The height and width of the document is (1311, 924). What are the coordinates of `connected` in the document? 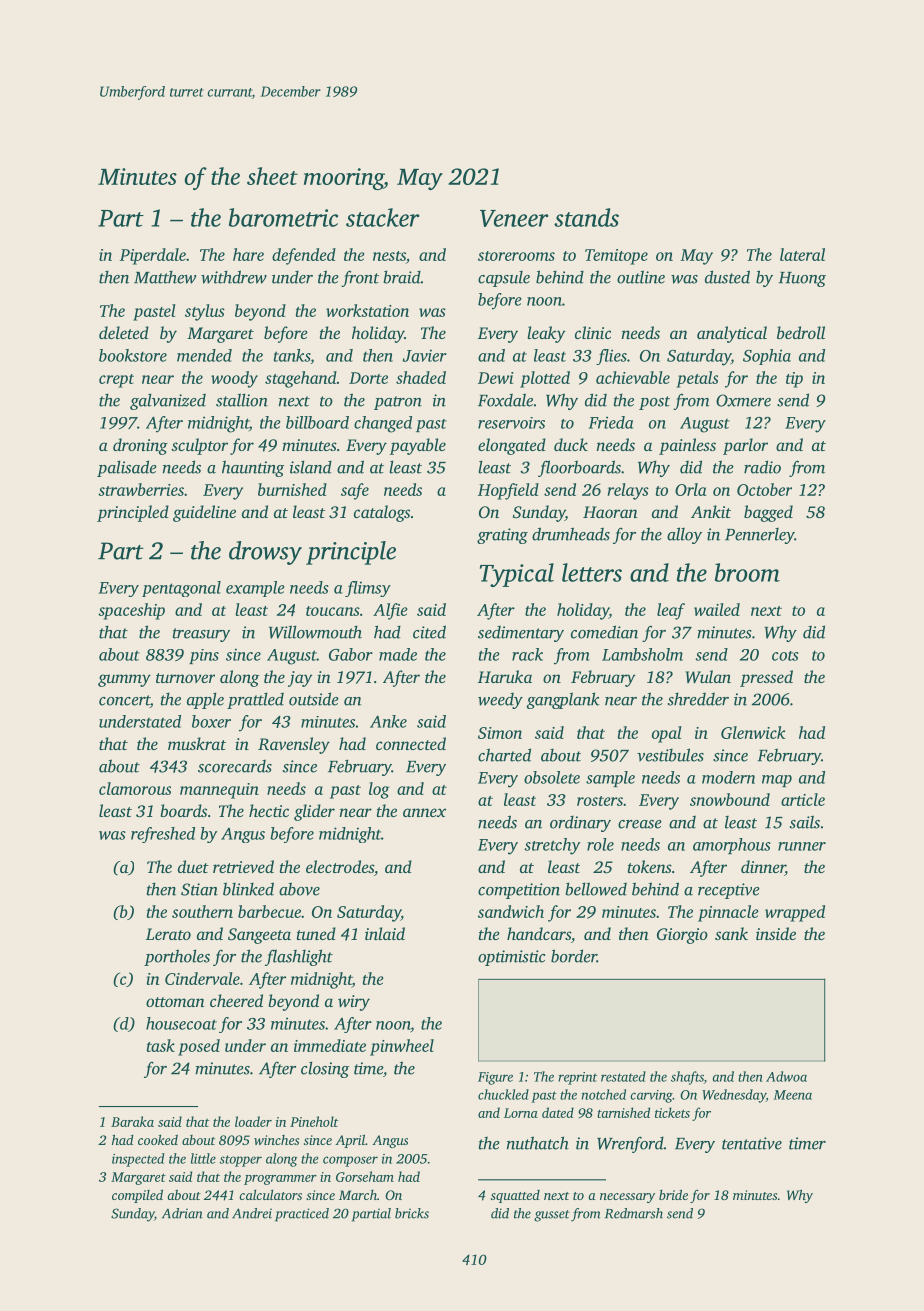 It's located at (411, 743).
